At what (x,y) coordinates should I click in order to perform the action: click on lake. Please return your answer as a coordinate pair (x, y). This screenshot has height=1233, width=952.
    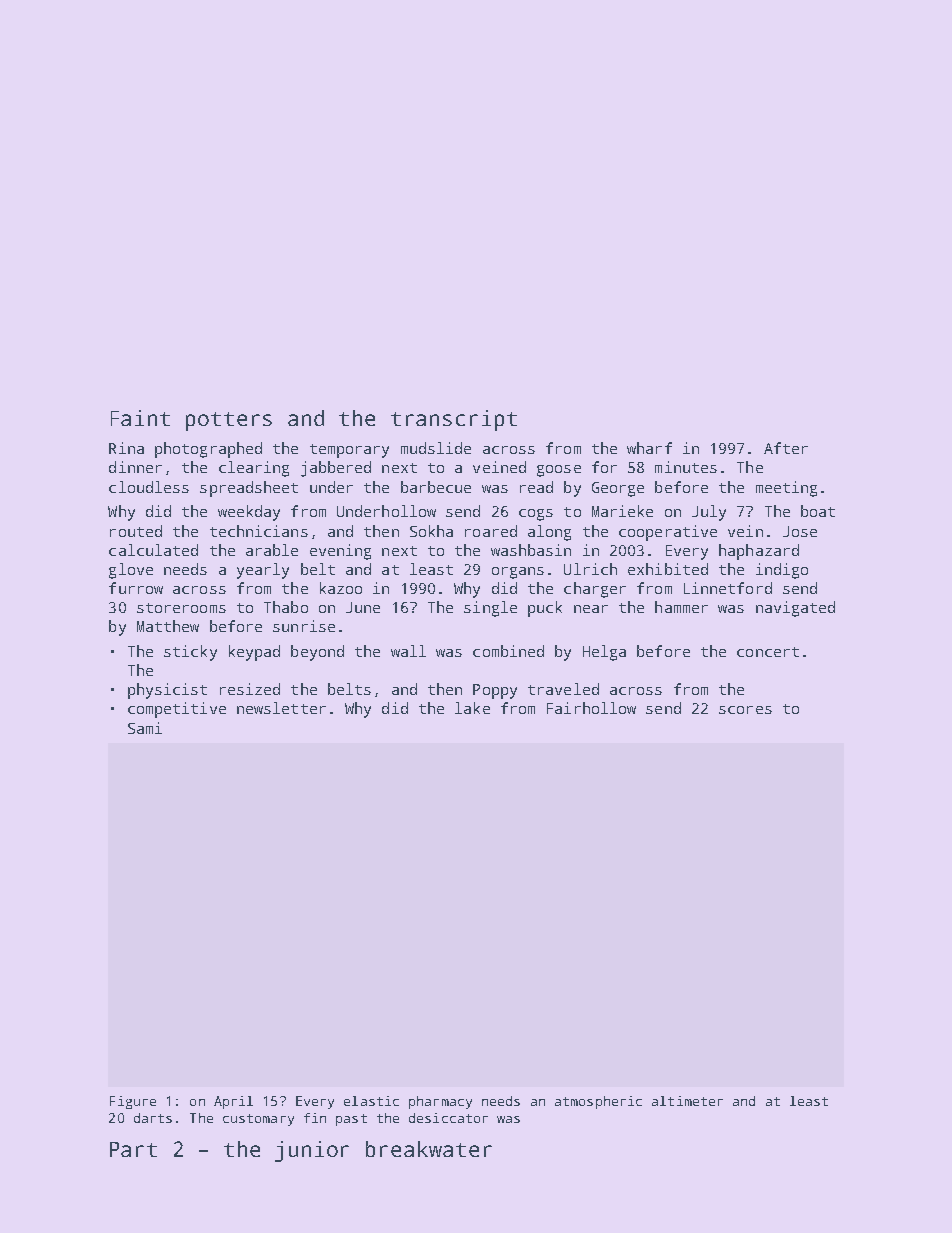
    Looking at the image, I should click on (472, 708).
